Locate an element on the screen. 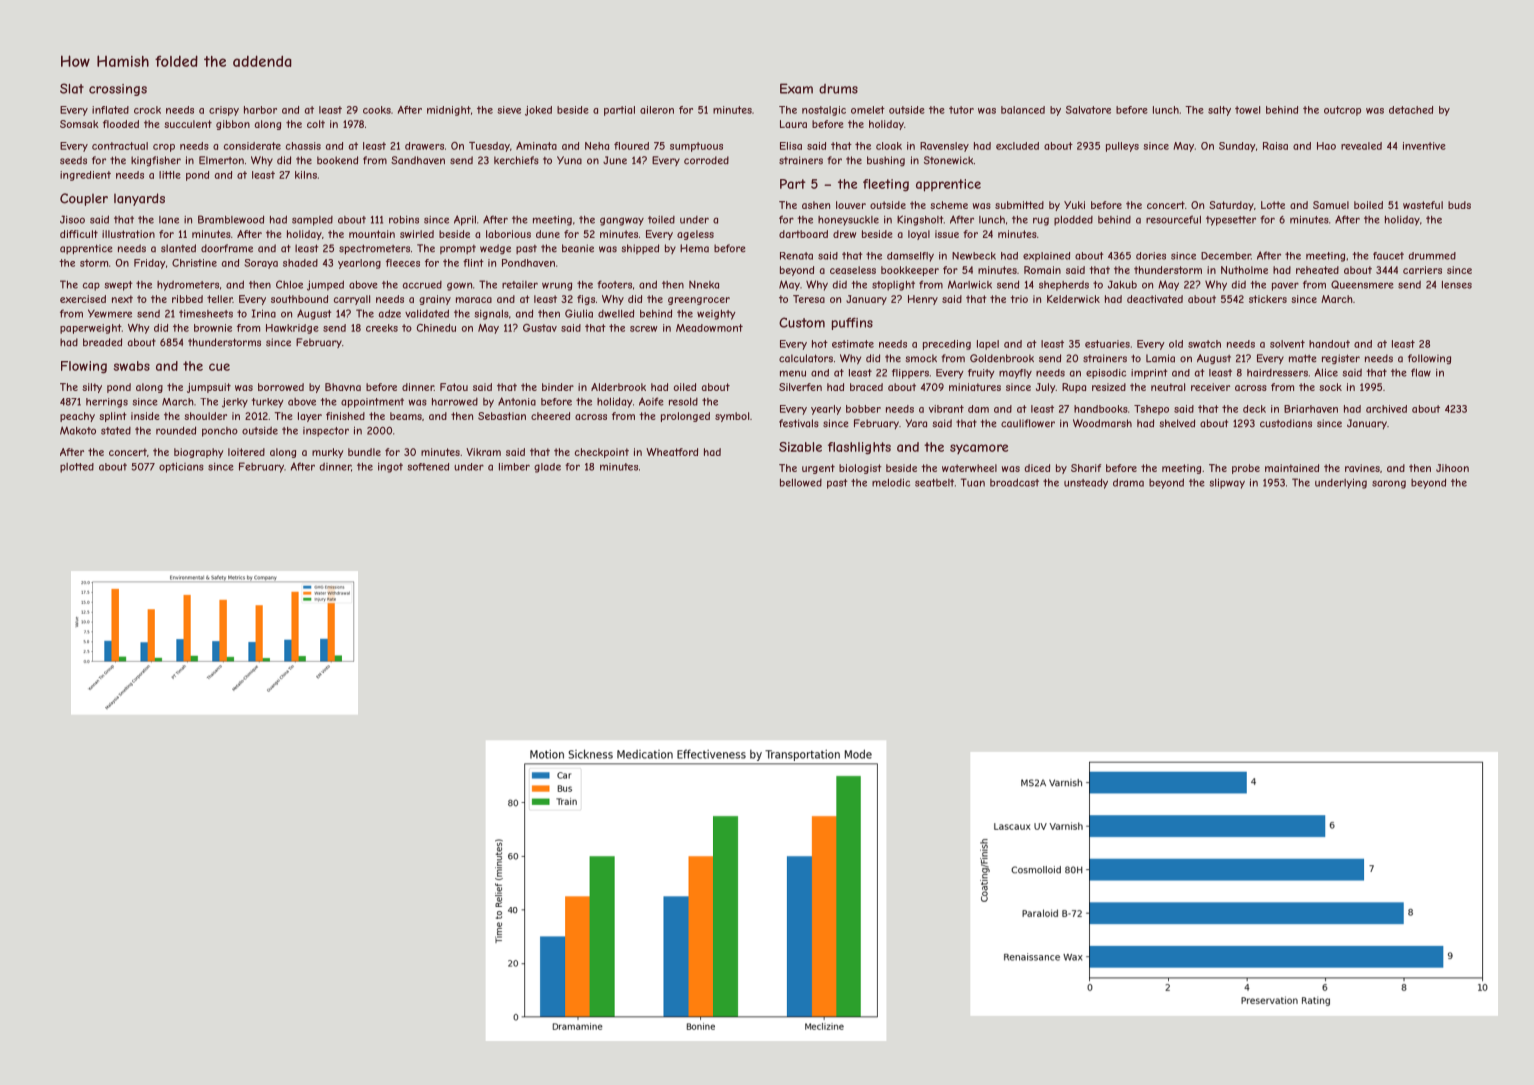 The width and height of the screenshot is (1534, 1085). little is located at coordinates (170, 175).
